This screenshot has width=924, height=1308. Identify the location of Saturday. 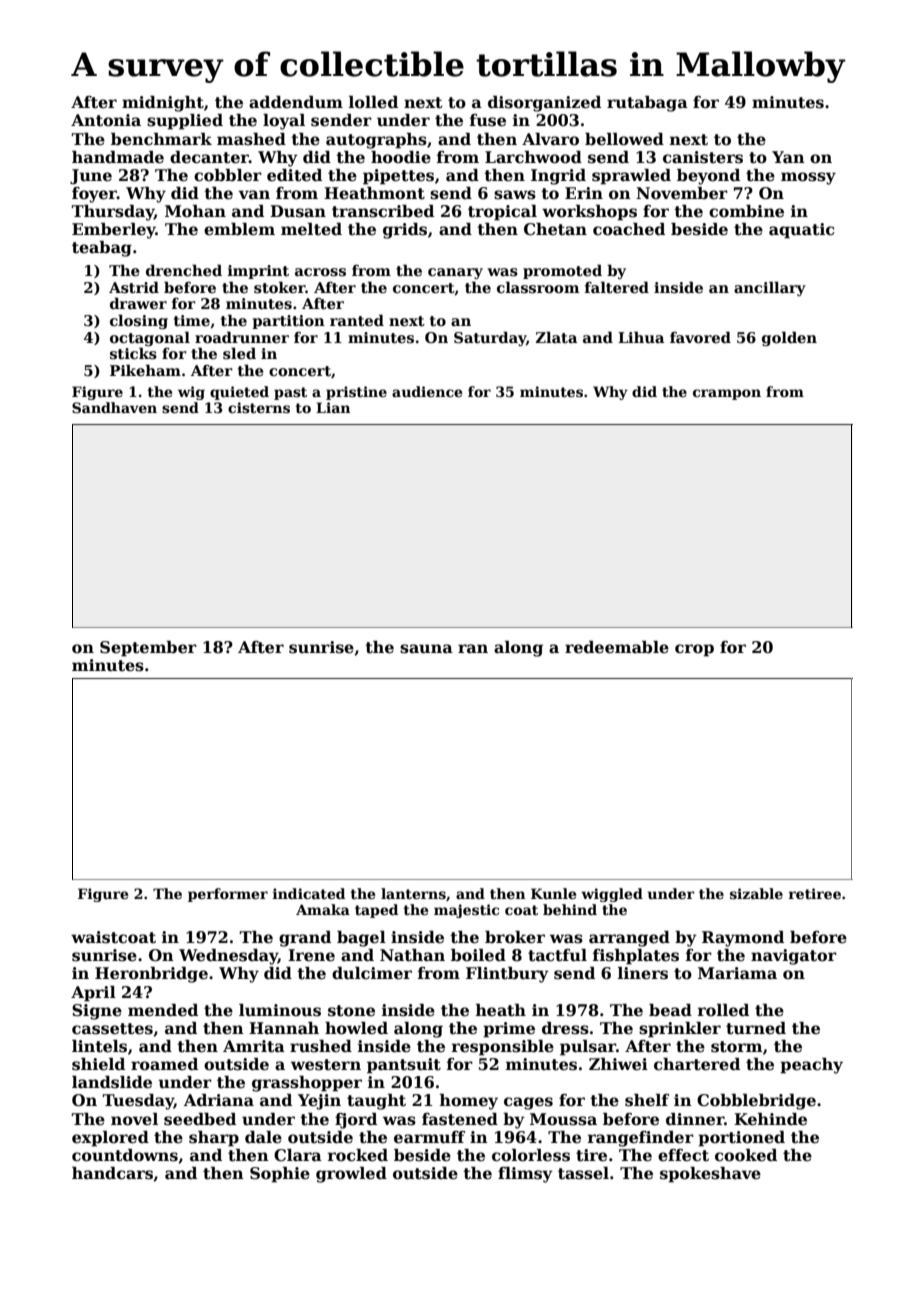
(490, 338).
